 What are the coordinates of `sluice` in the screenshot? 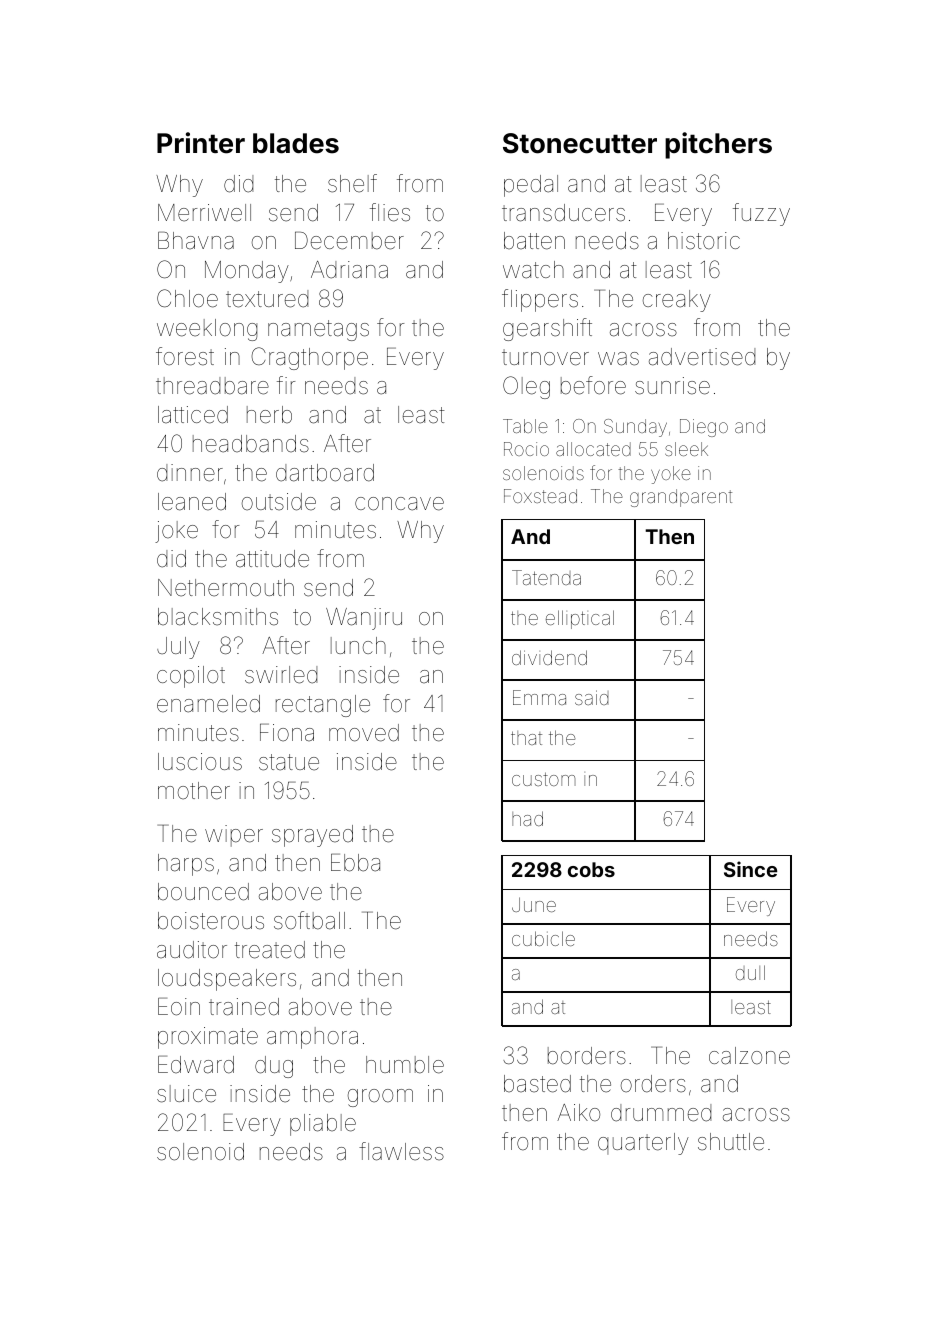 It's located at (186, 1094).
